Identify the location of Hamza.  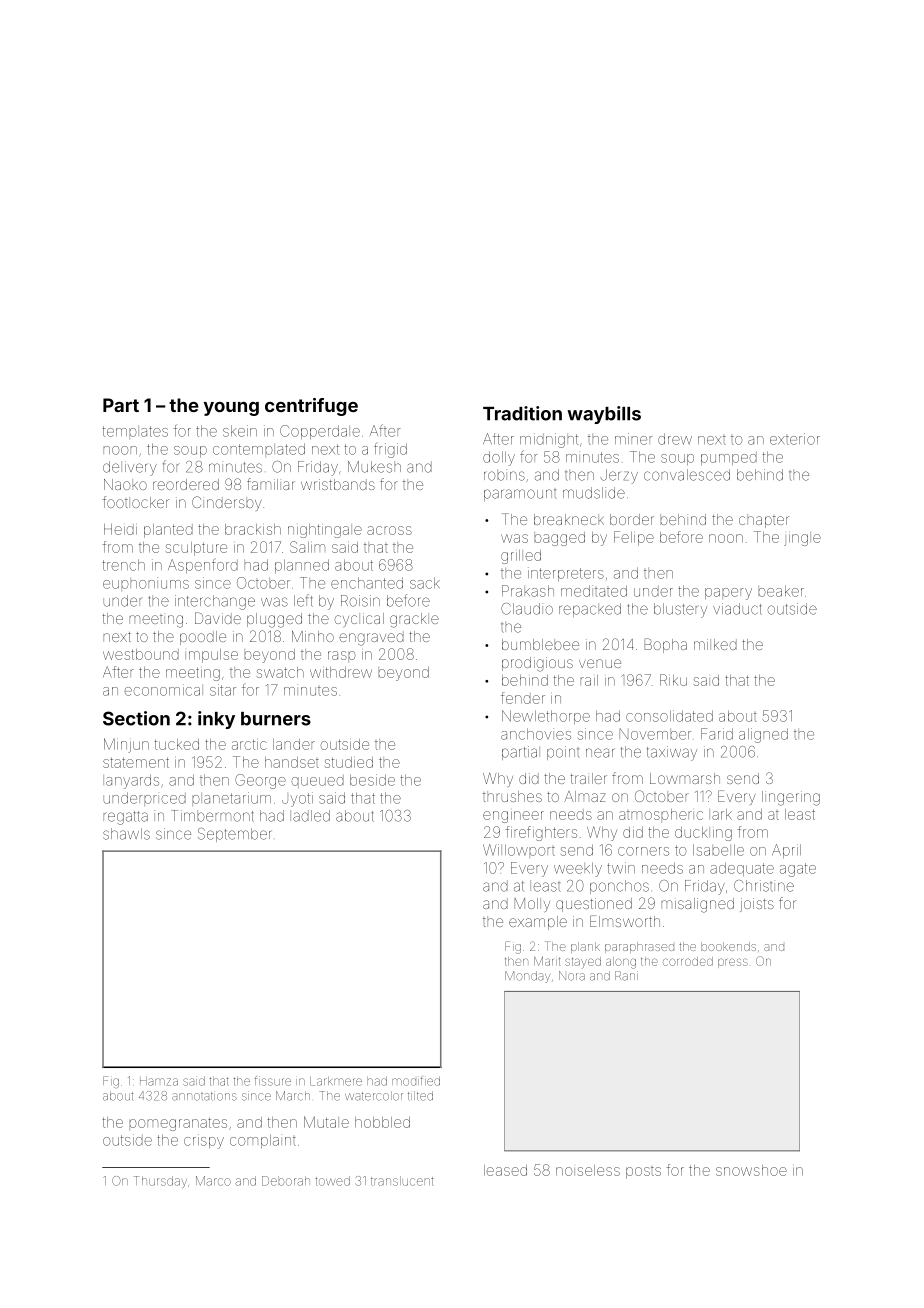
(159, 1081).
